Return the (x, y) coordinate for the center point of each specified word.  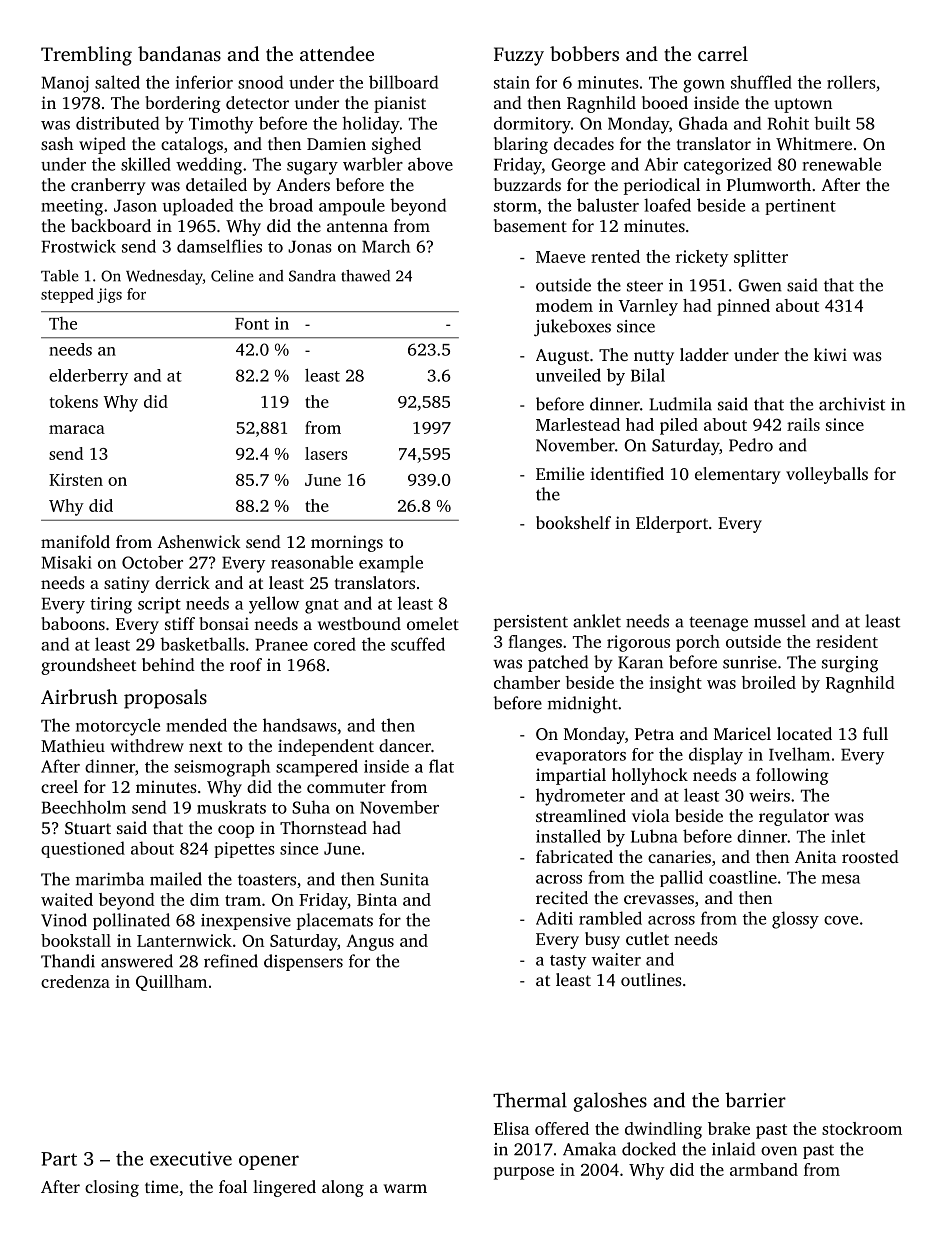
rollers (851, 82)
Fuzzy (519, 56)
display (716, 756)
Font (252, 324)
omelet (433, 623)
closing (112, 1188)
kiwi (830, 354)
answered (137, 961)
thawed (365, 276)
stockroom (862, 1128)
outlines (651, 979)
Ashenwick (199, 541)
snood (260, 82)
